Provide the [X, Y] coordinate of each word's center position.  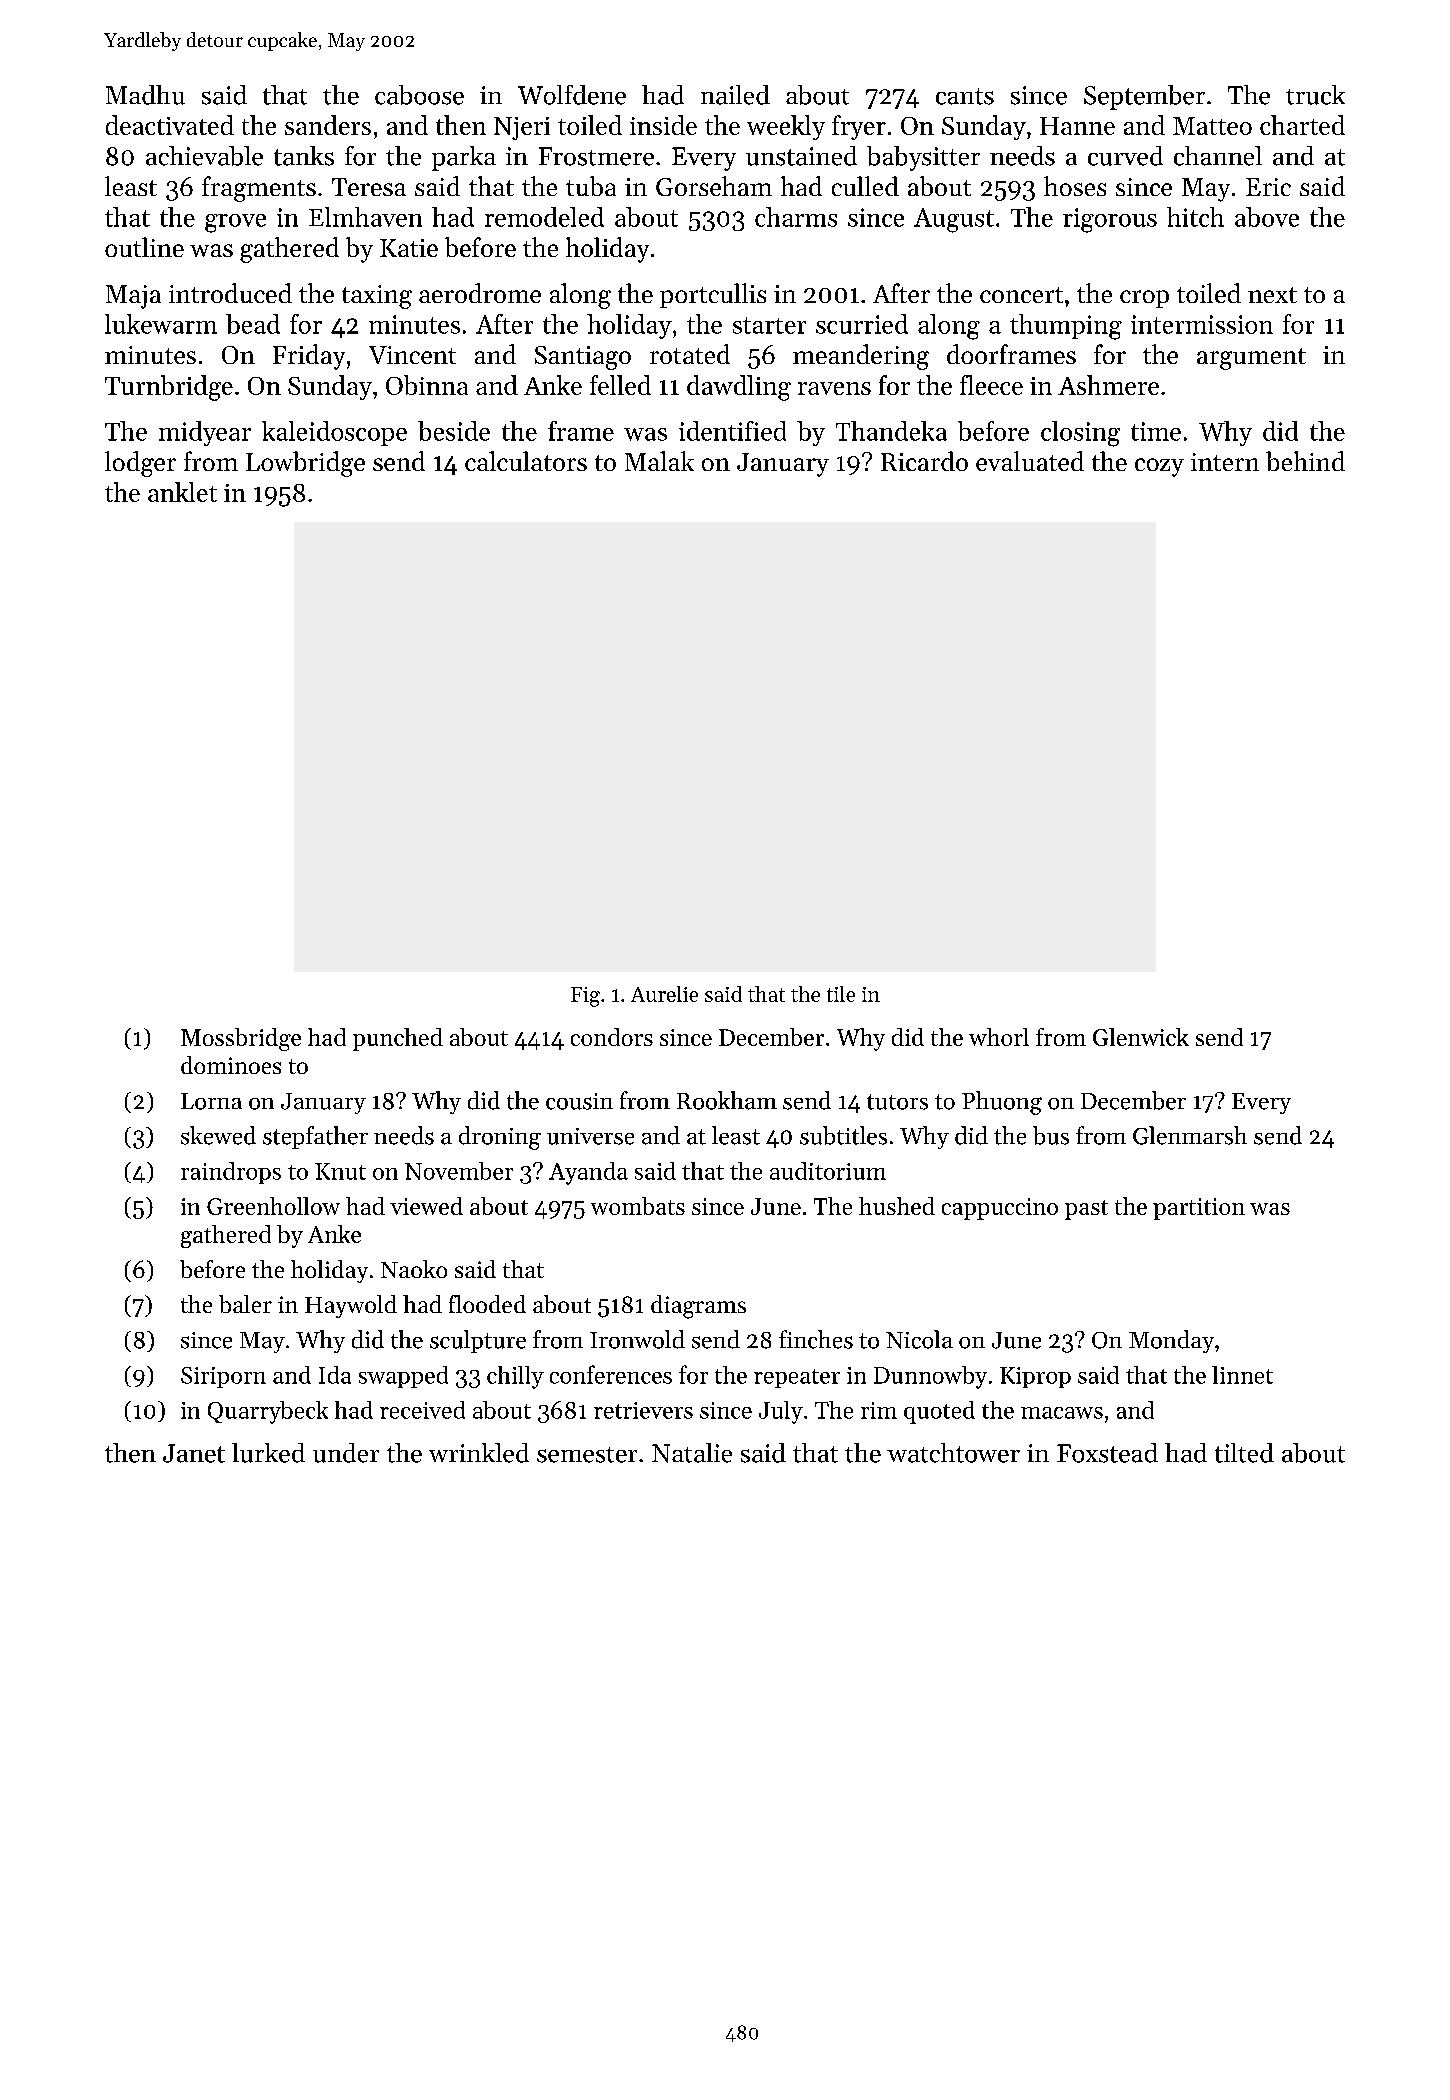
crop [1144, 299]
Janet [194, 1453]
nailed [735, 95]
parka [464, 158]
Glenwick [1141, 1037]
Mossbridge [241, 1039]
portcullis [713, 295]
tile [841, 994]
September [1144, 97]
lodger [140, 464]
